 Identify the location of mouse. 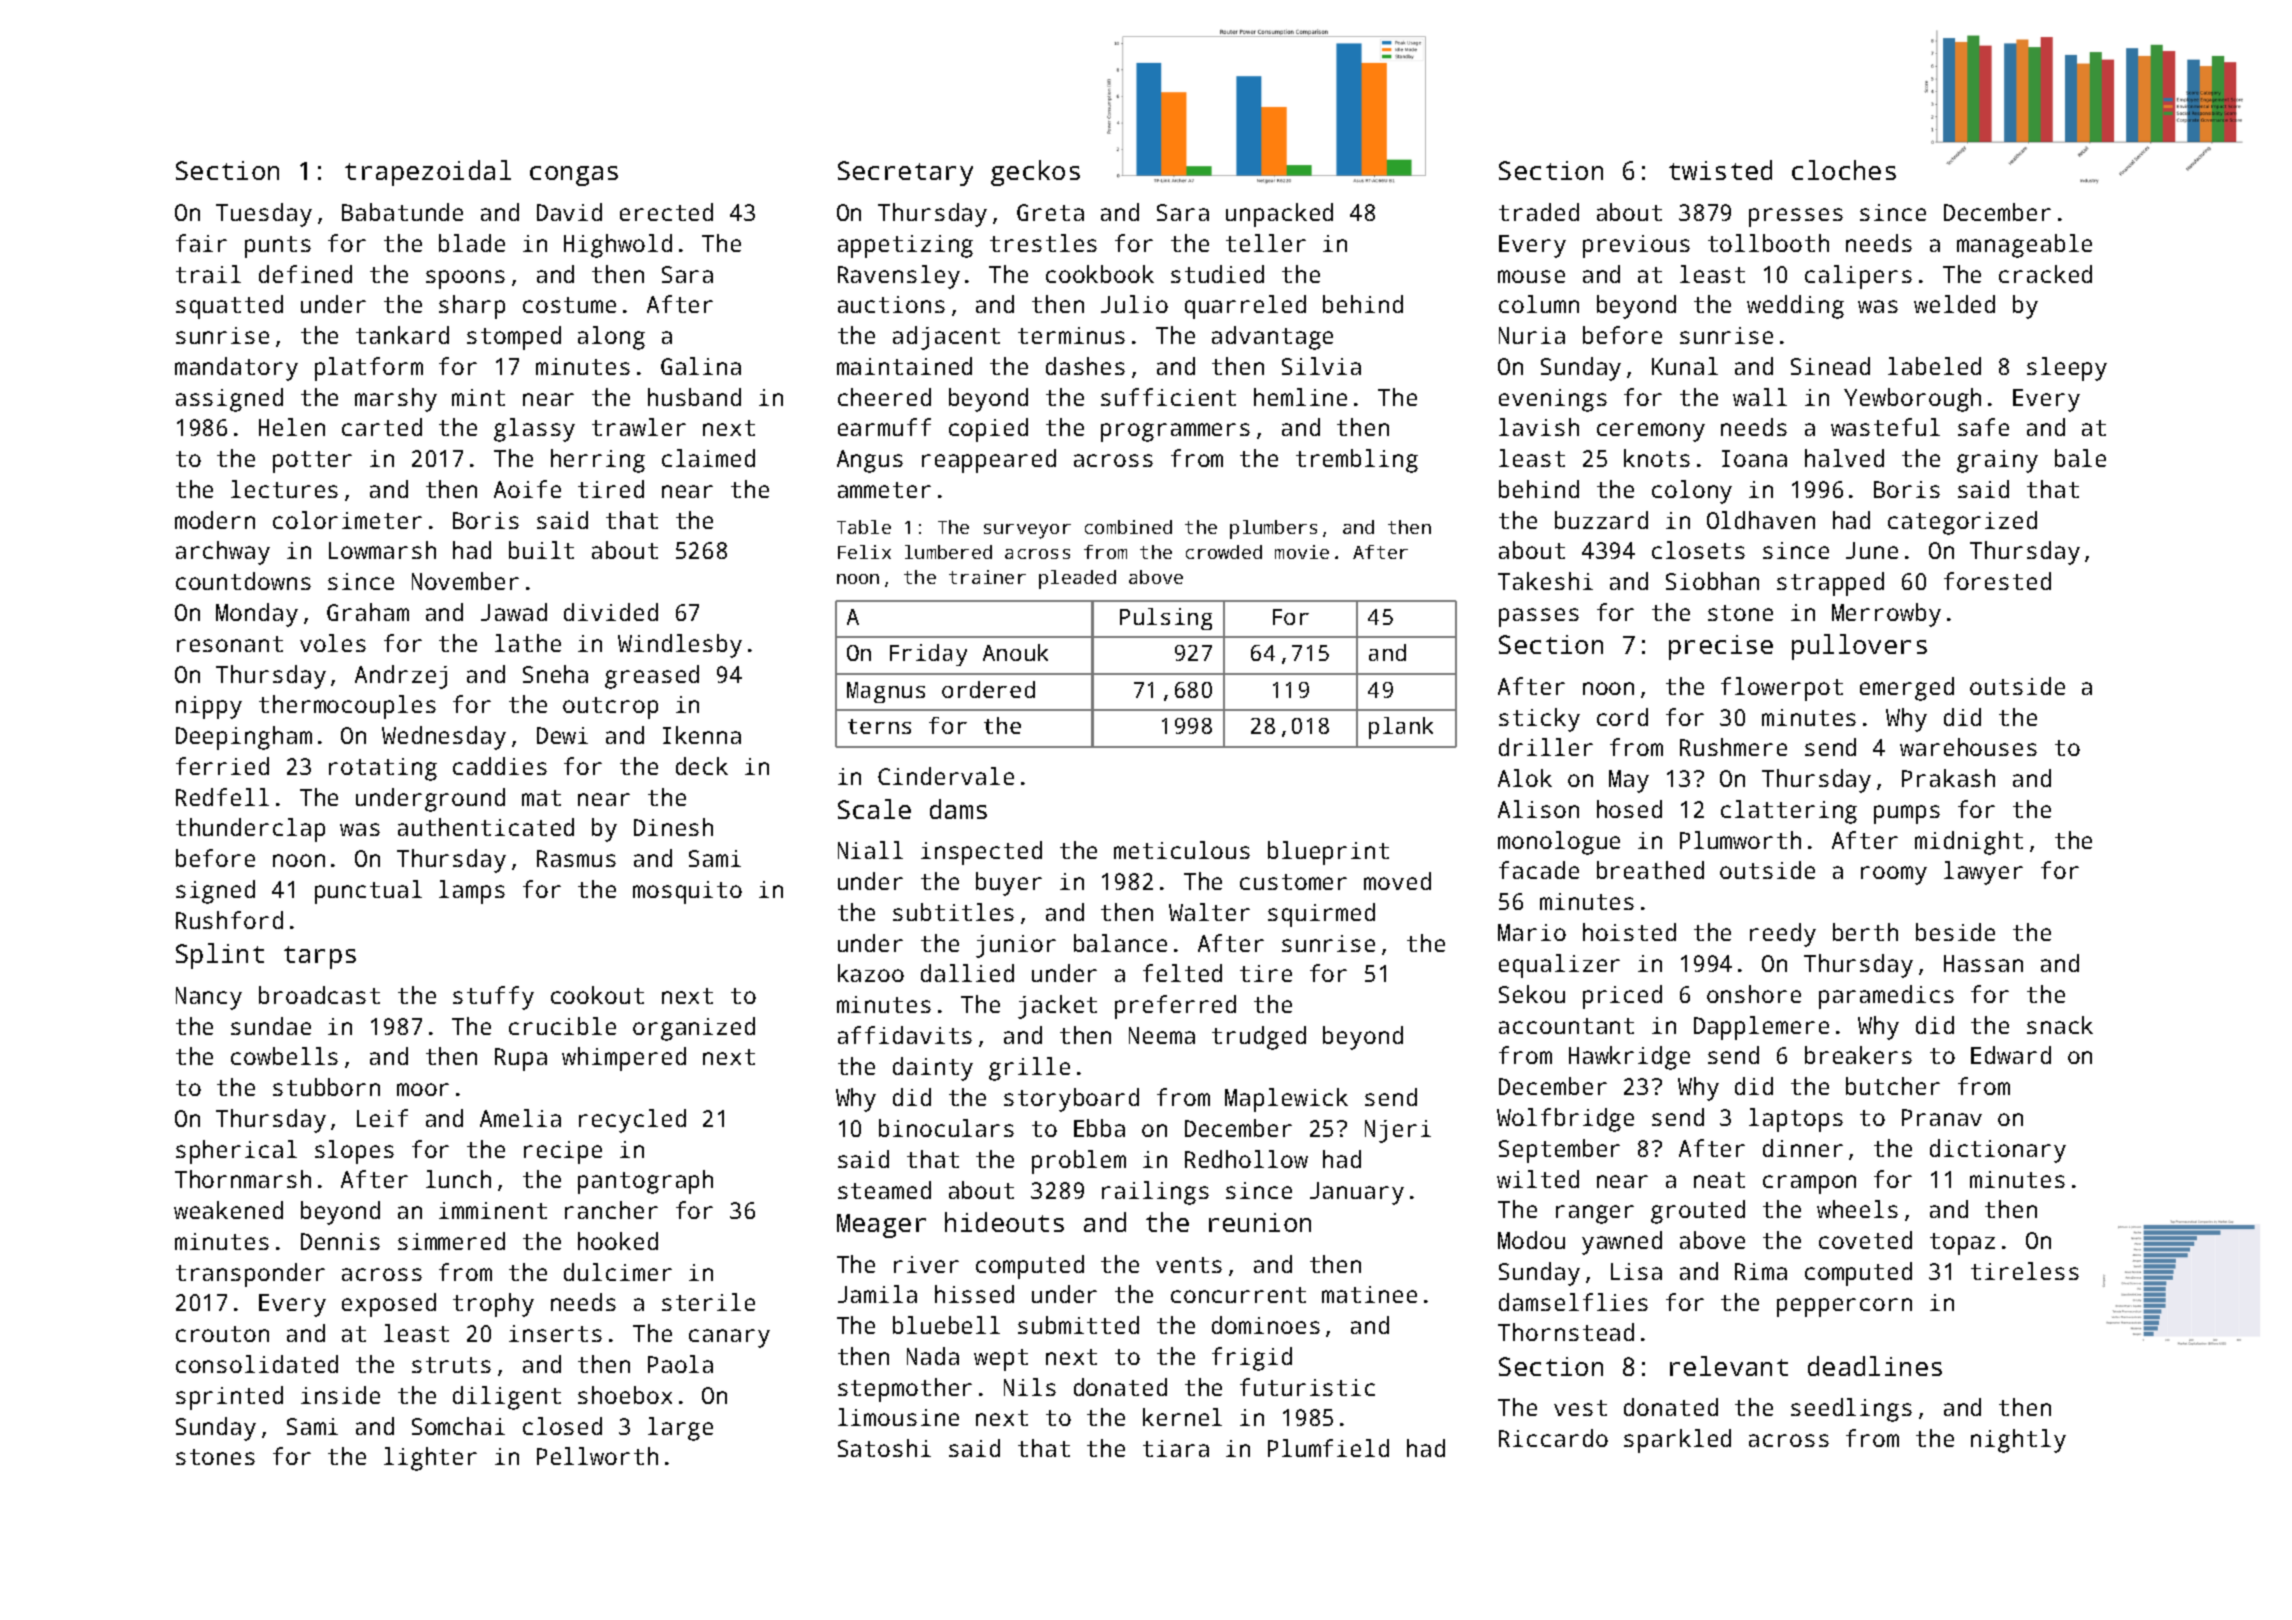
(1531, 276).
